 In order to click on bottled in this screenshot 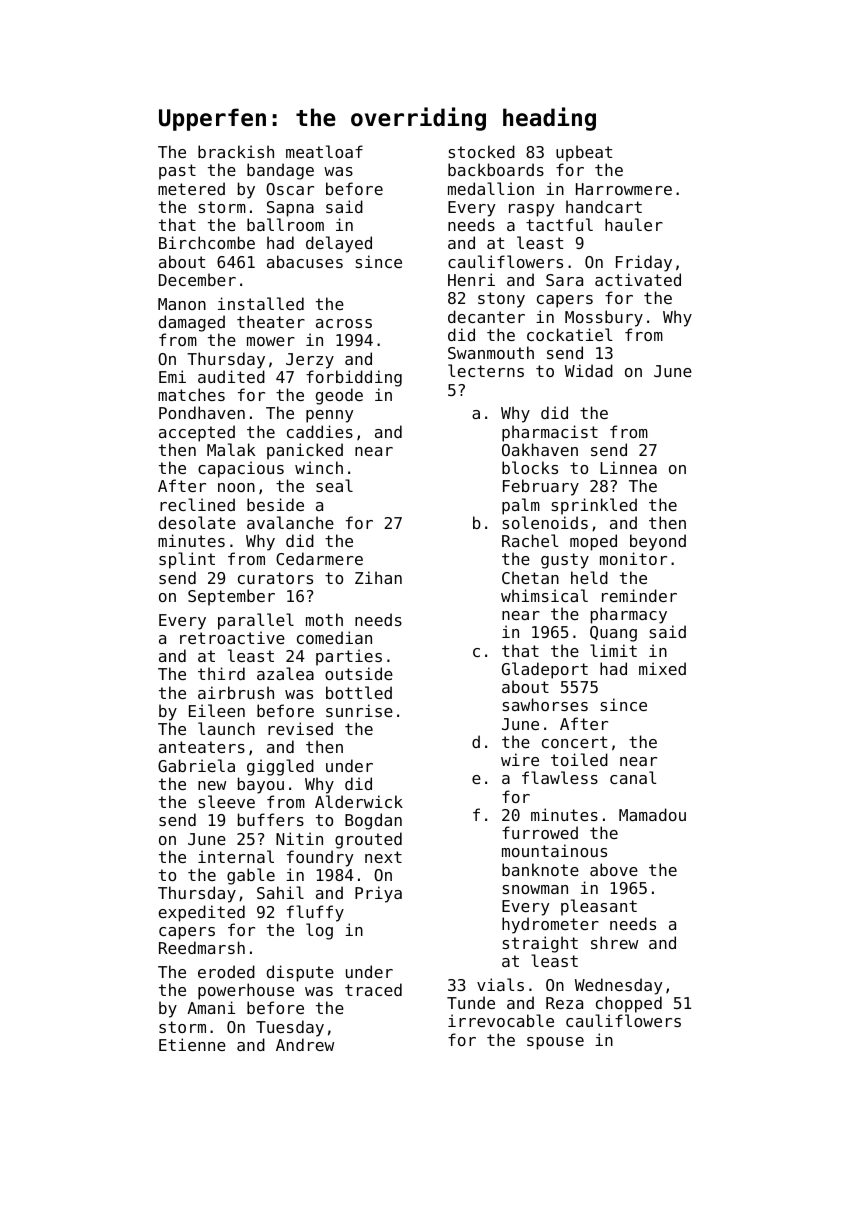, I will do `click(359, 692)`.
